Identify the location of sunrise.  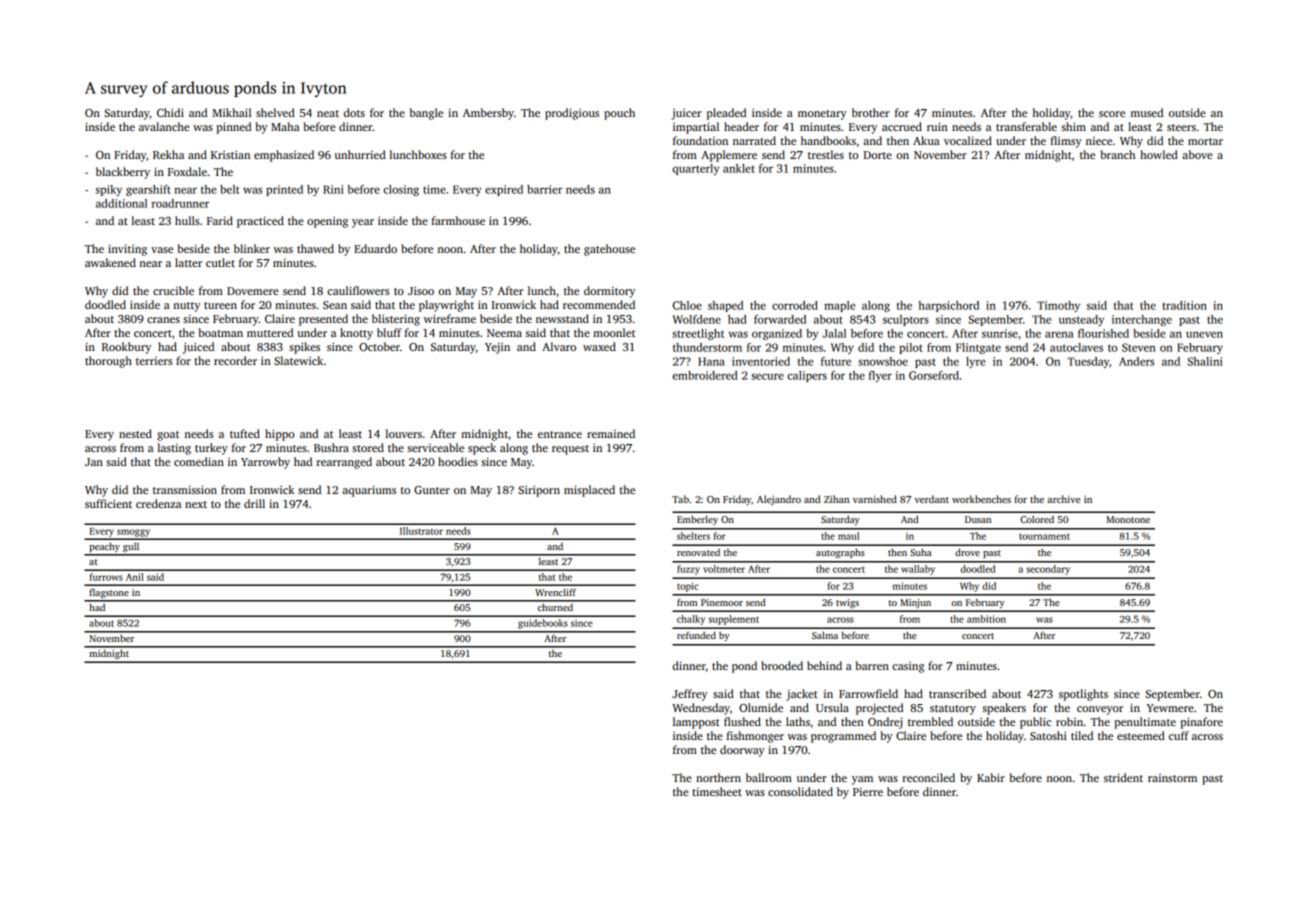
(1000, 333).
